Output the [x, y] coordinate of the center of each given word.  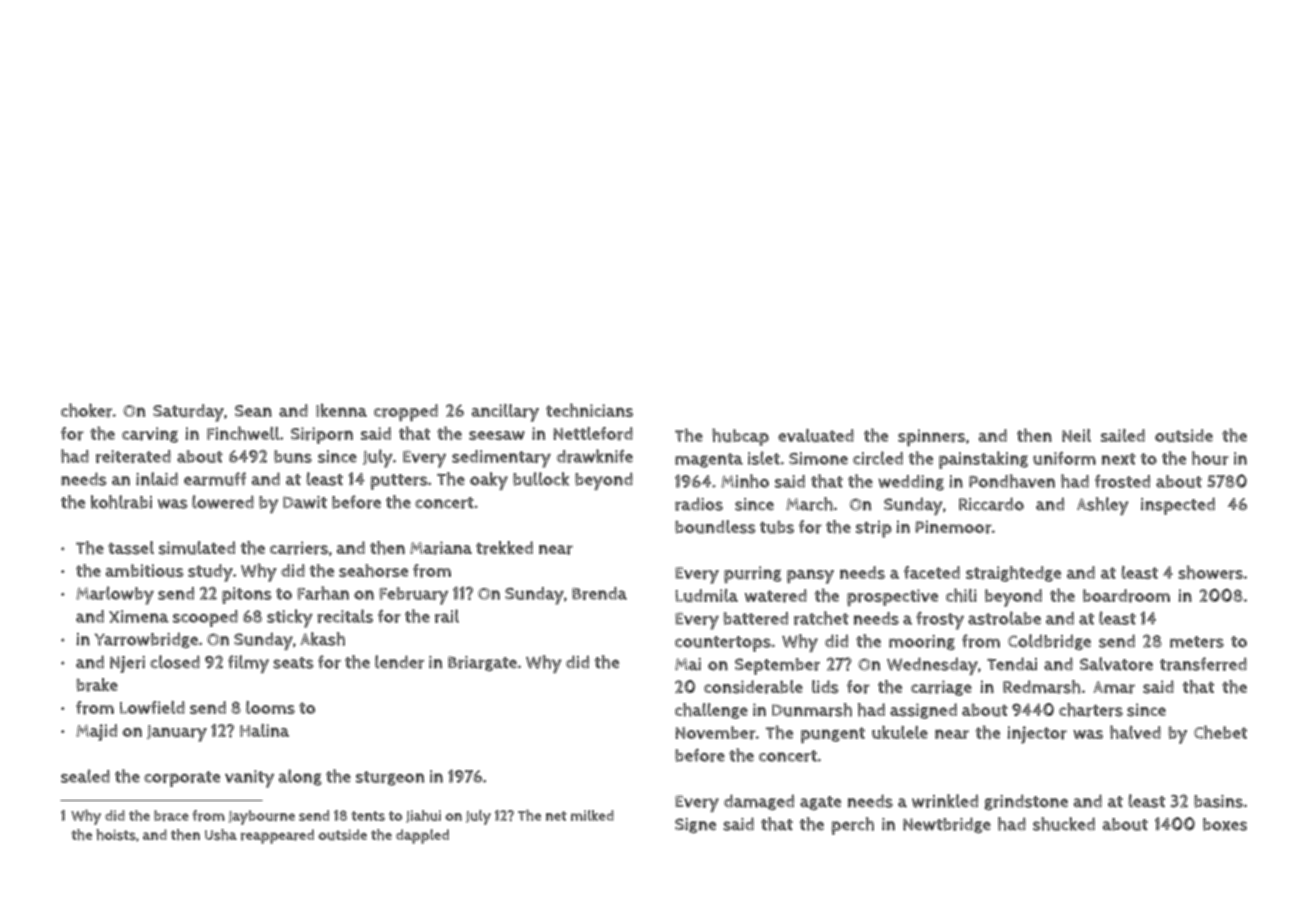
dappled [422, 836]
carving [150, 435]
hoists [116, 835]
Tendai [1012, 664]
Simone [818, 458]
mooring [922, 642]
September [777, 666]
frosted [1122, 481]
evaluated [816, 436]
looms [270, 707]
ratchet [821, 618]
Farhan [323, 593]
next [1119, 459]
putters [399, 482]
